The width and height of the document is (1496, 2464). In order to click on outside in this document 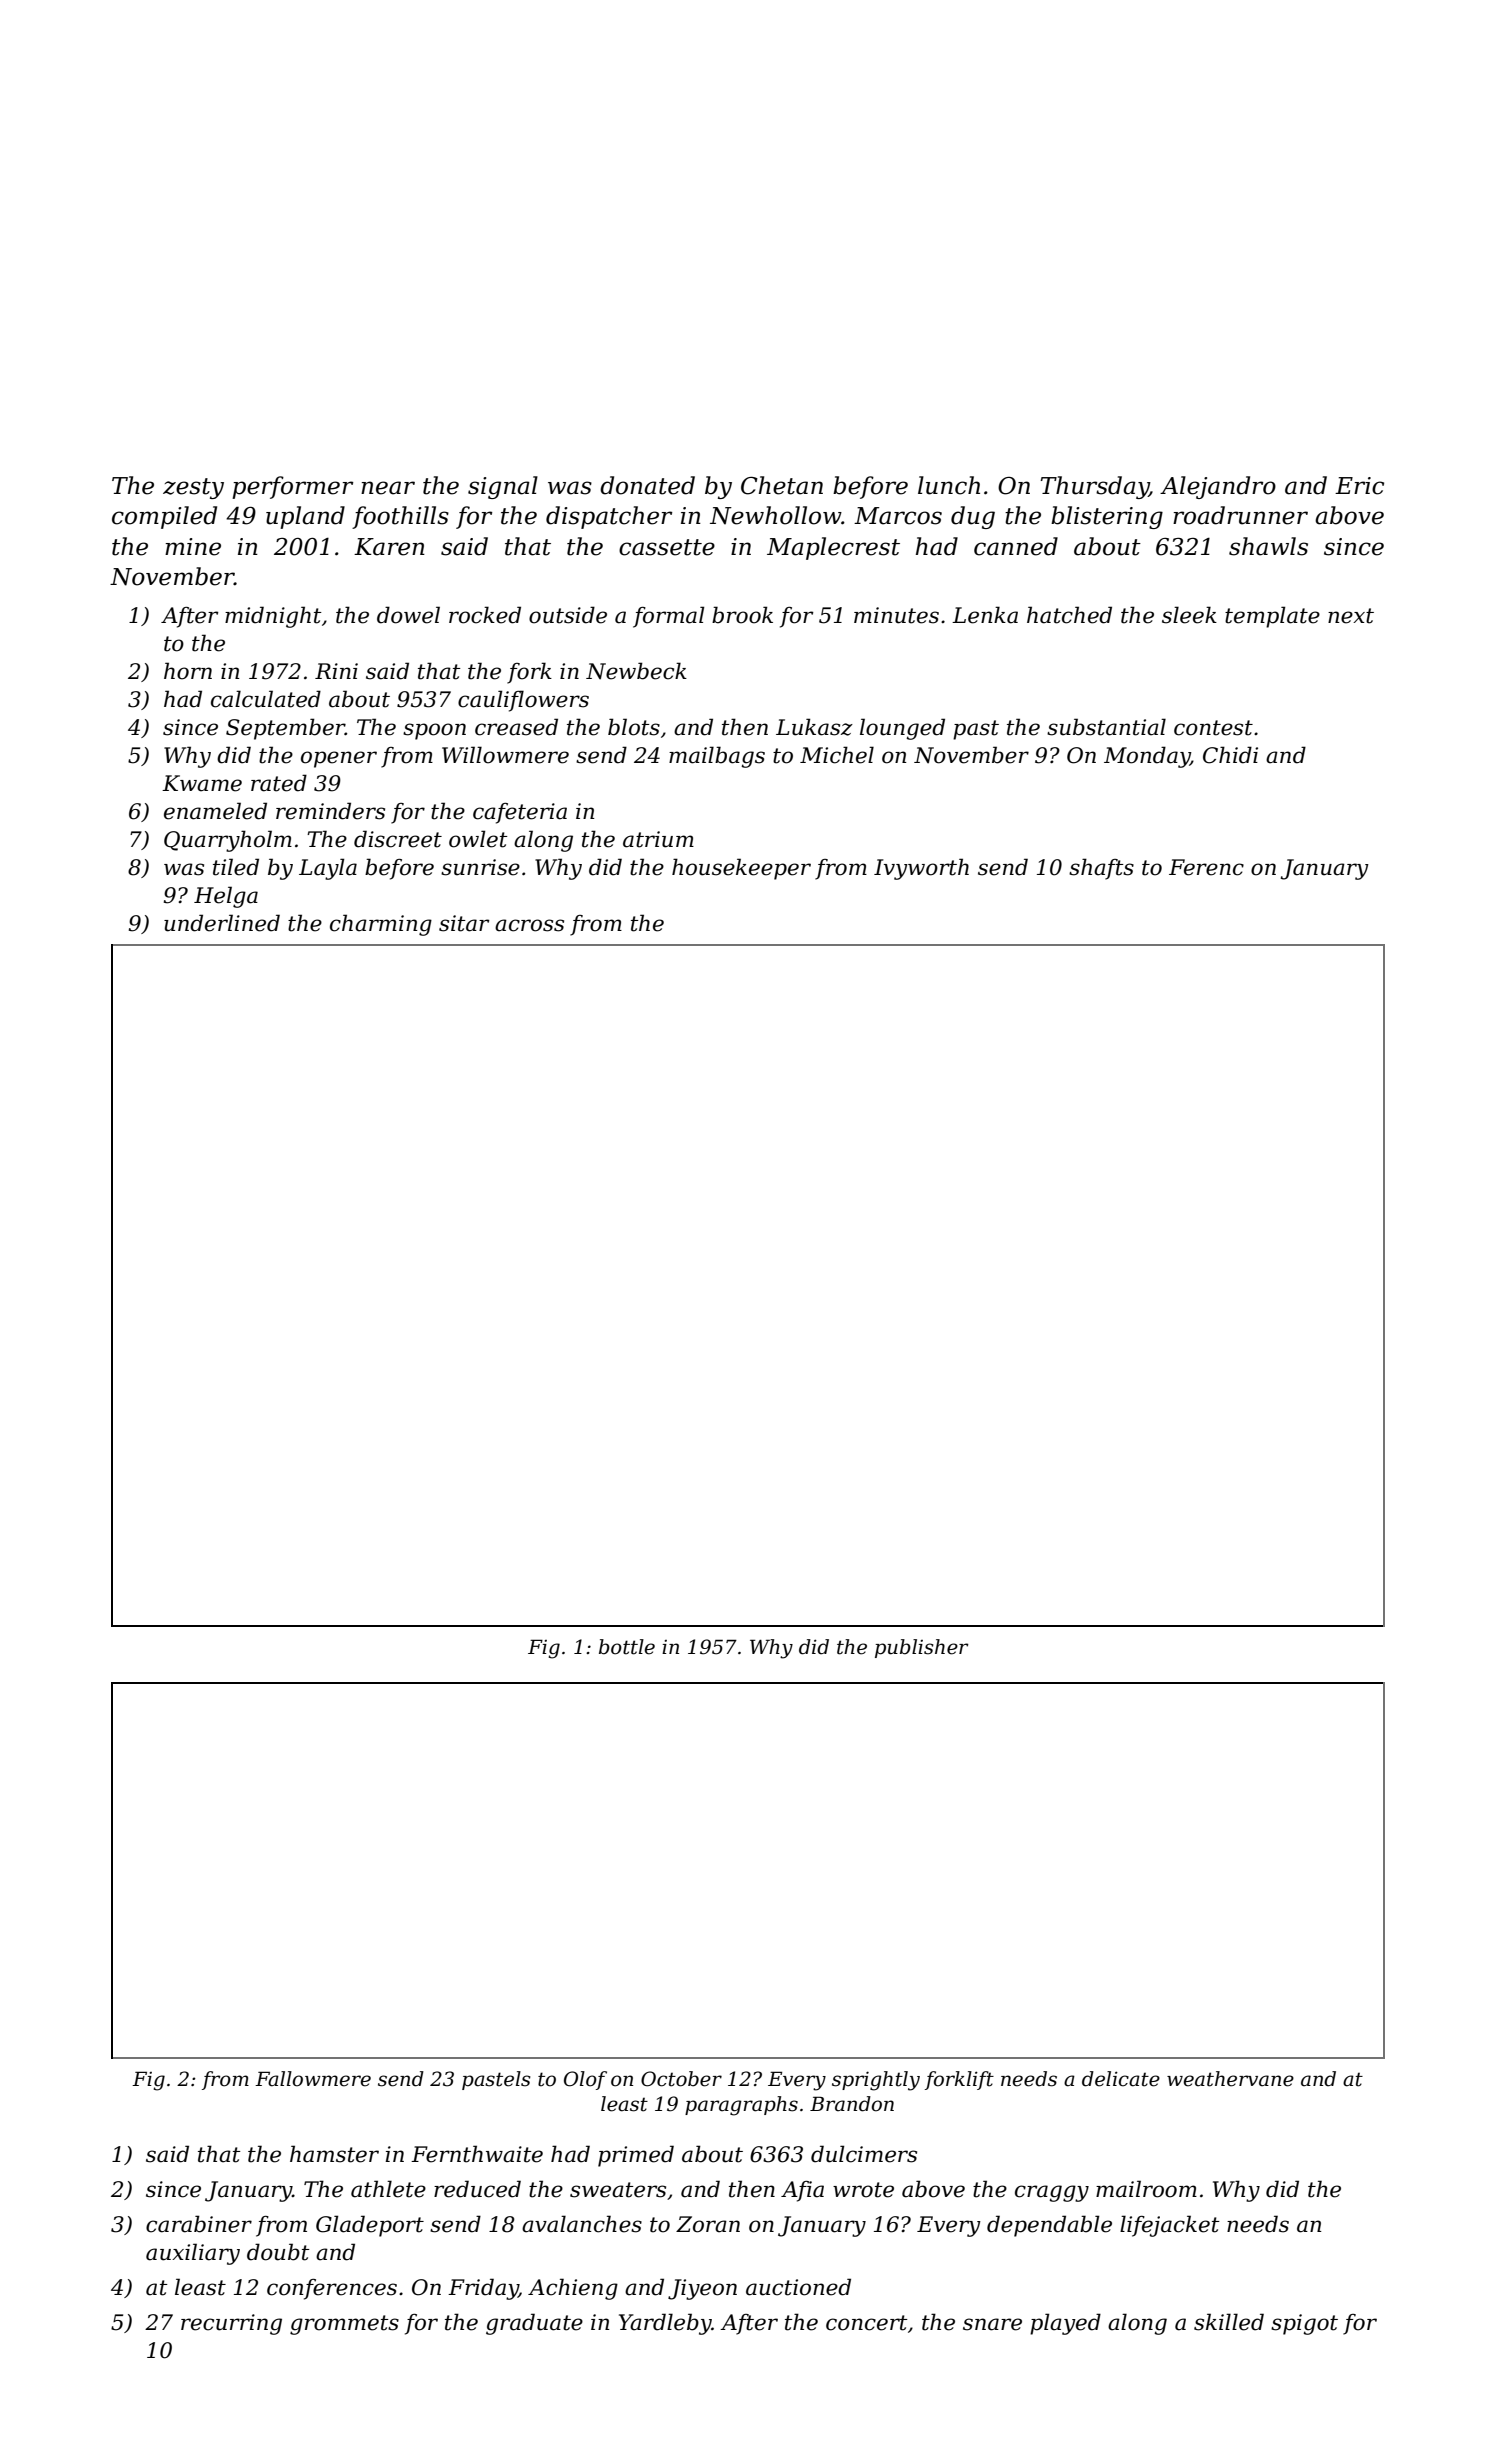, I will do `click(568, 615)`.
